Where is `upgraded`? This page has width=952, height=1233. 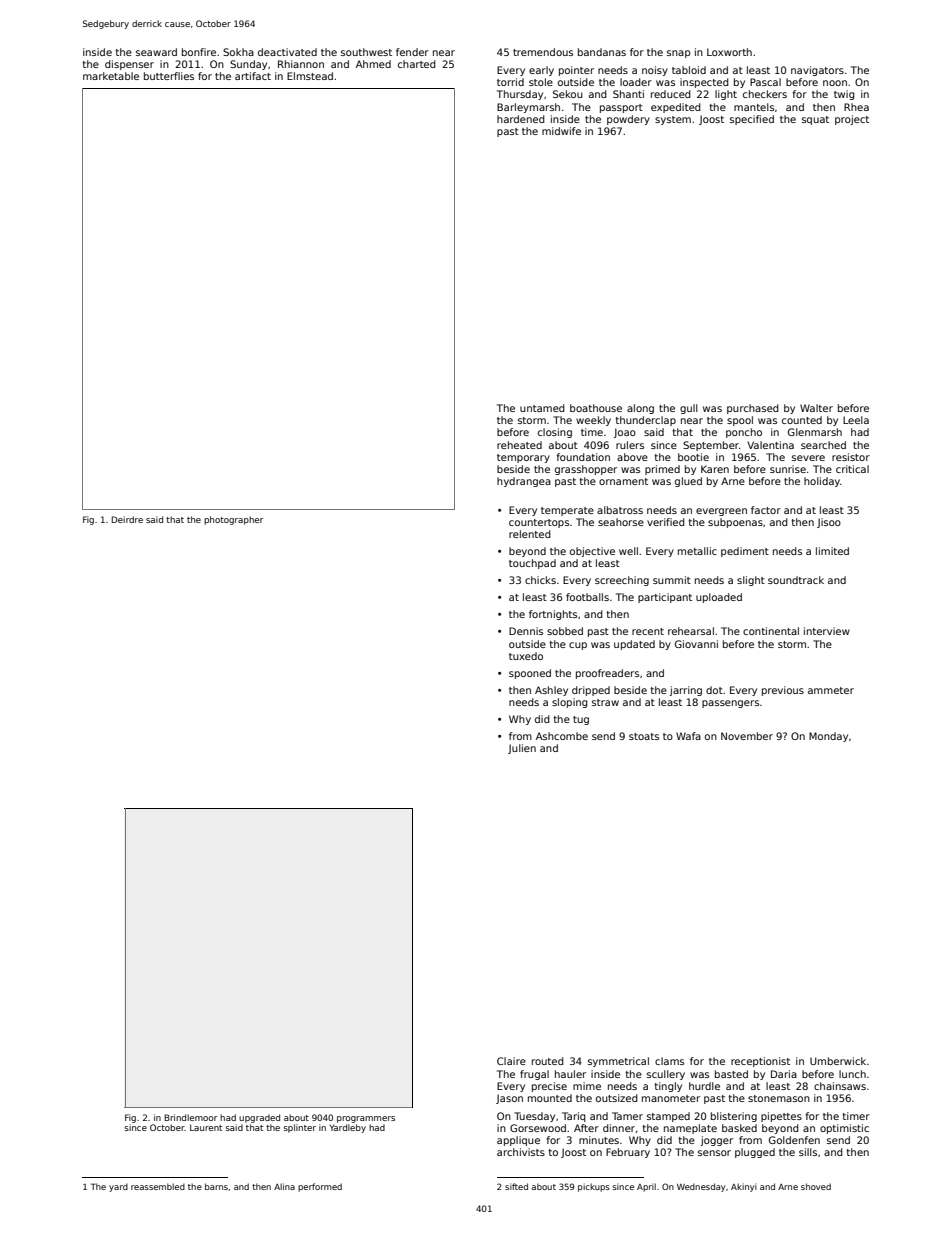
upgraded is located at coordinates (259, 1118).
